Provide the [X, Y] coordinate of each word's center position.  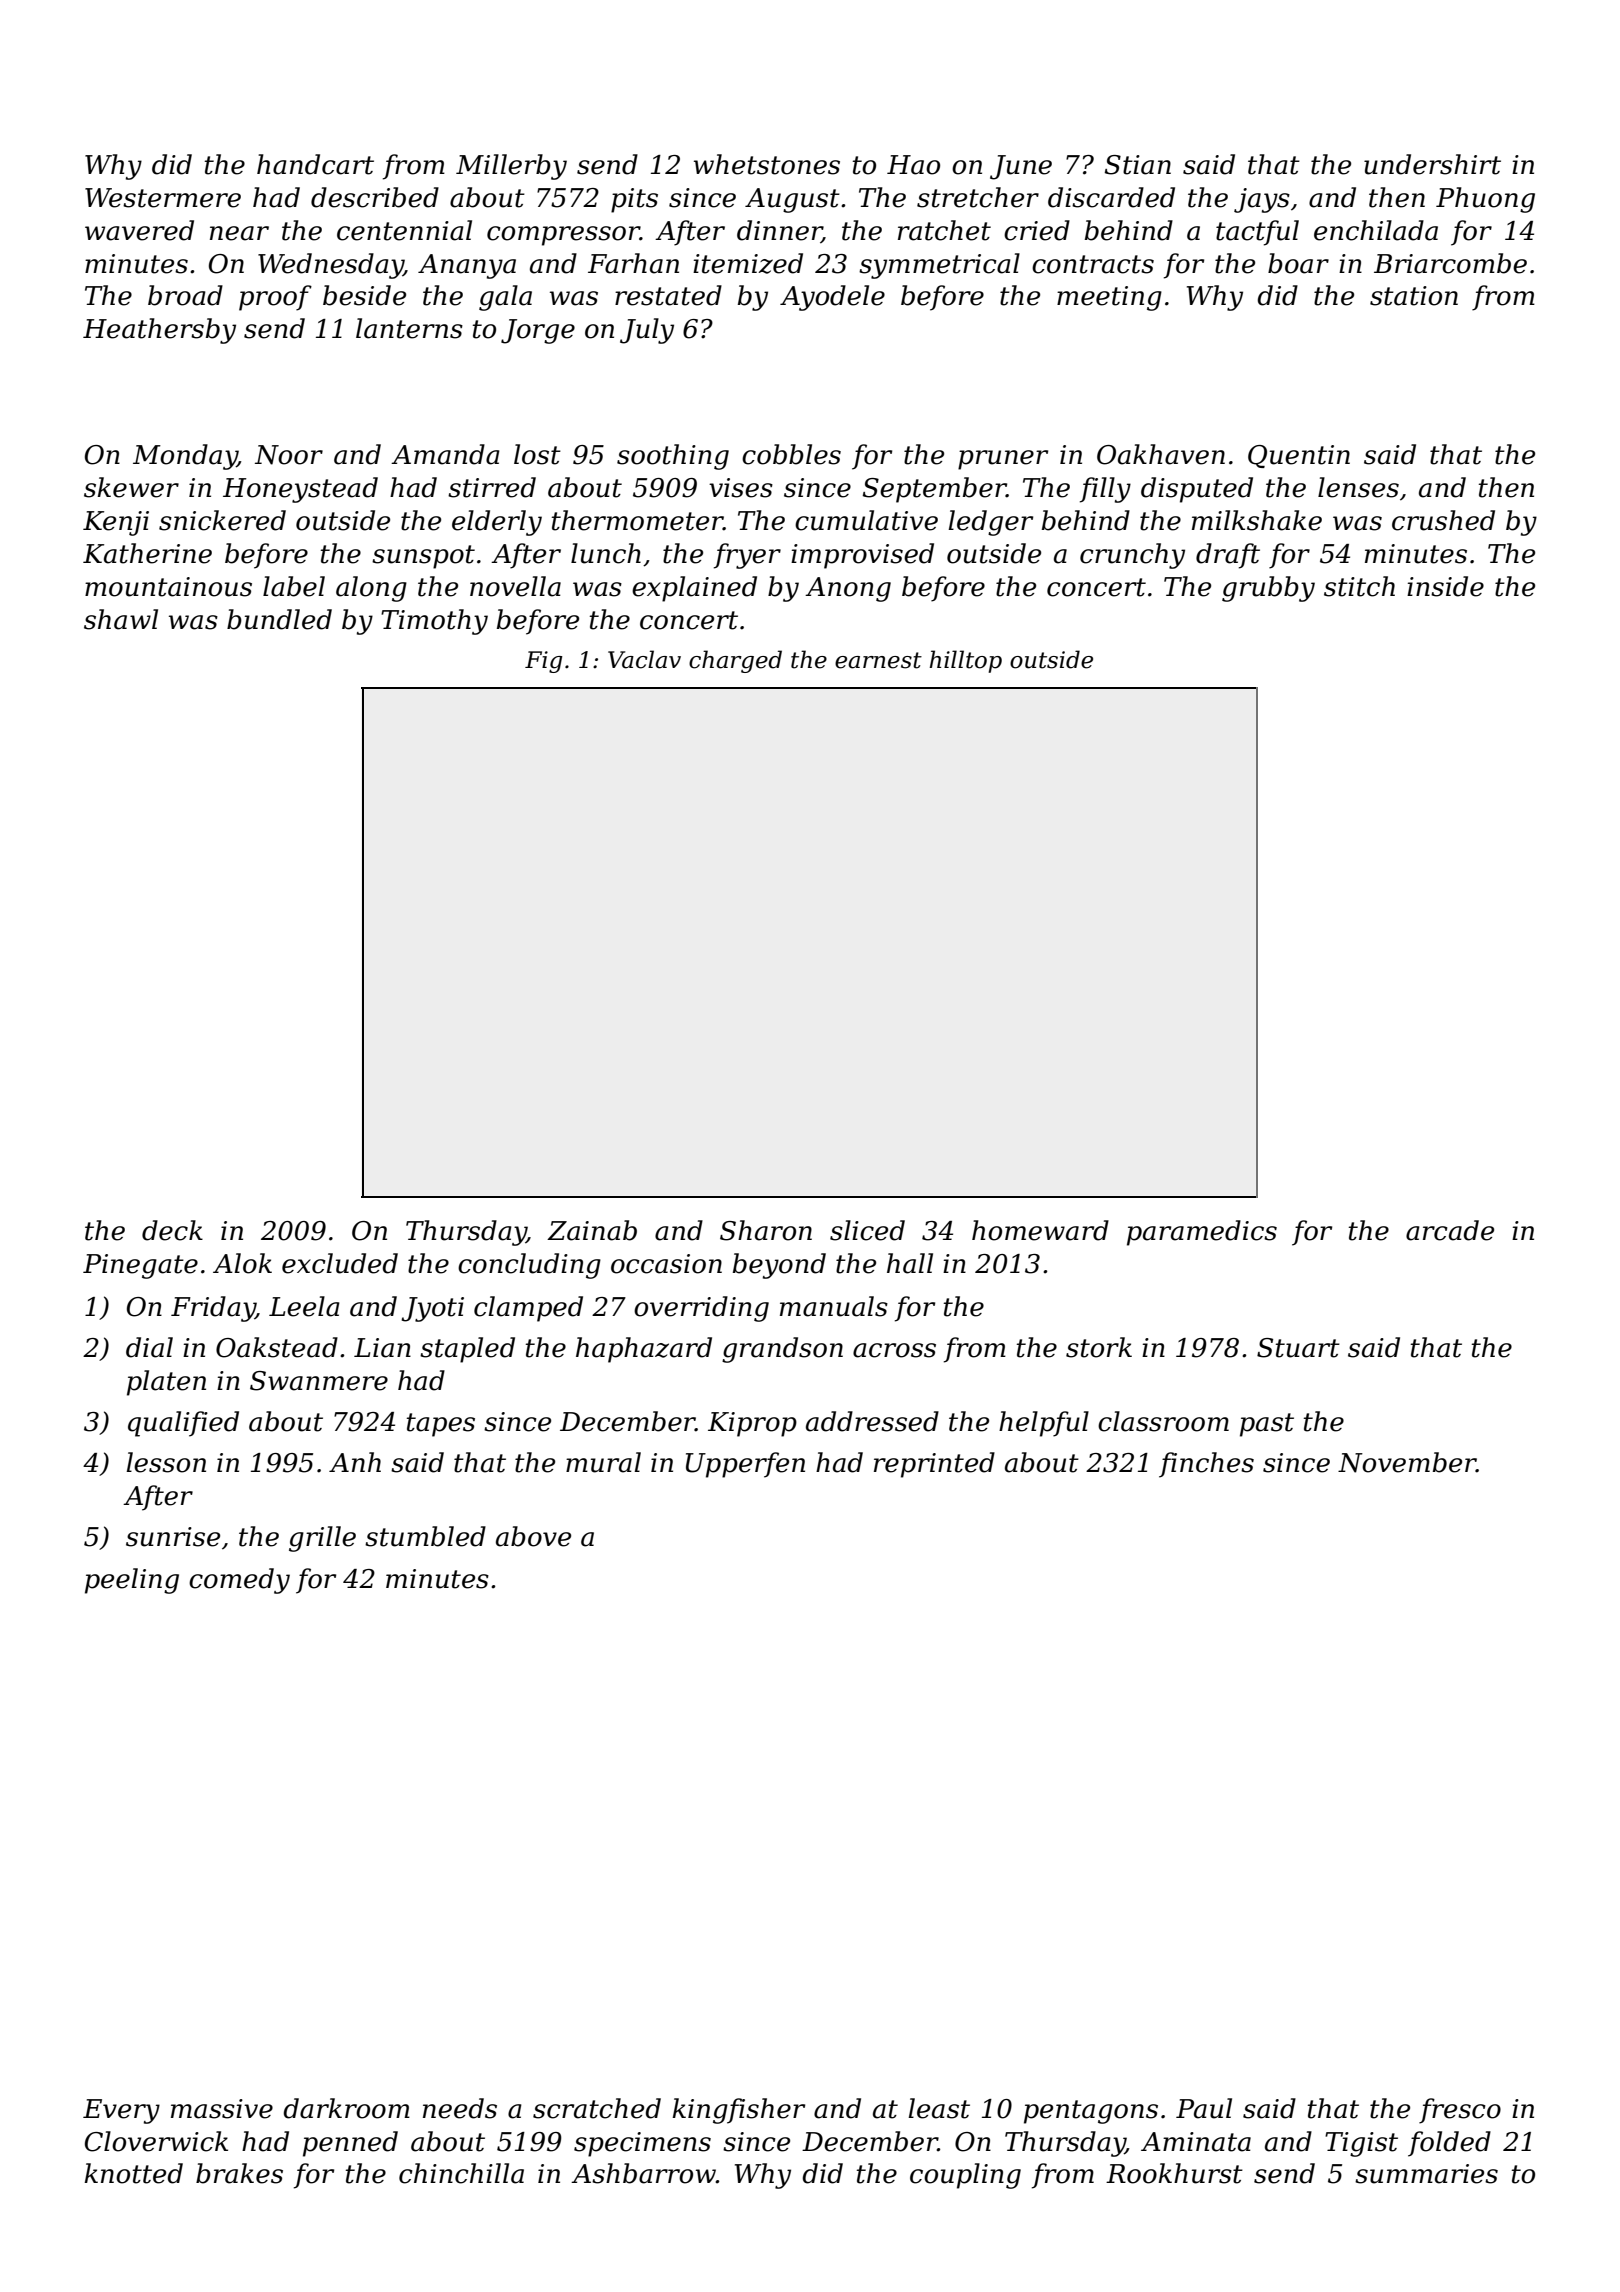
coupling [965, 2176]
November [1407, 1462]
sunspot [423, 557]
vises [741, 488]
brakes [239, 2173]
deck [172, 1230]
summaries [1426, 2174]
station [1414, 296]
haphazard [644, 1350]
